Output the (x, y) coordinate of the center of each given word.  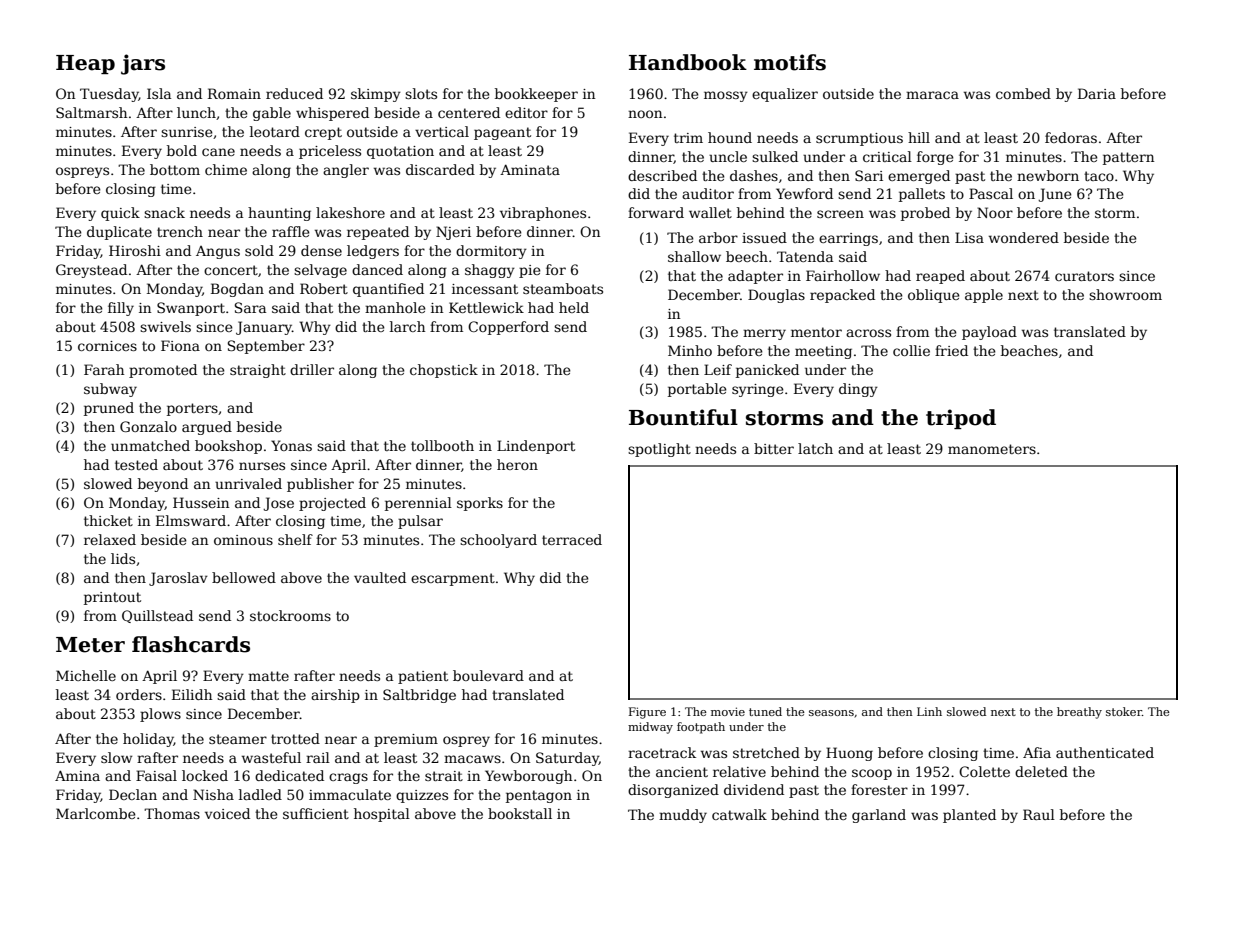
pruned (109, 409)
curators (1084, 276)
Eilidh (192, 694)
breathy (1079, 713)
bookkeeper (536, 95)
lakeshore (350, 212)
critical (887, 156)
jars (143, 64)
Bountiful (683, 417)
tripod (961, 419)
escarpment (453, 579)
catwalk (739, 814)
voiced (227, 813)
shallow (694, 256)
